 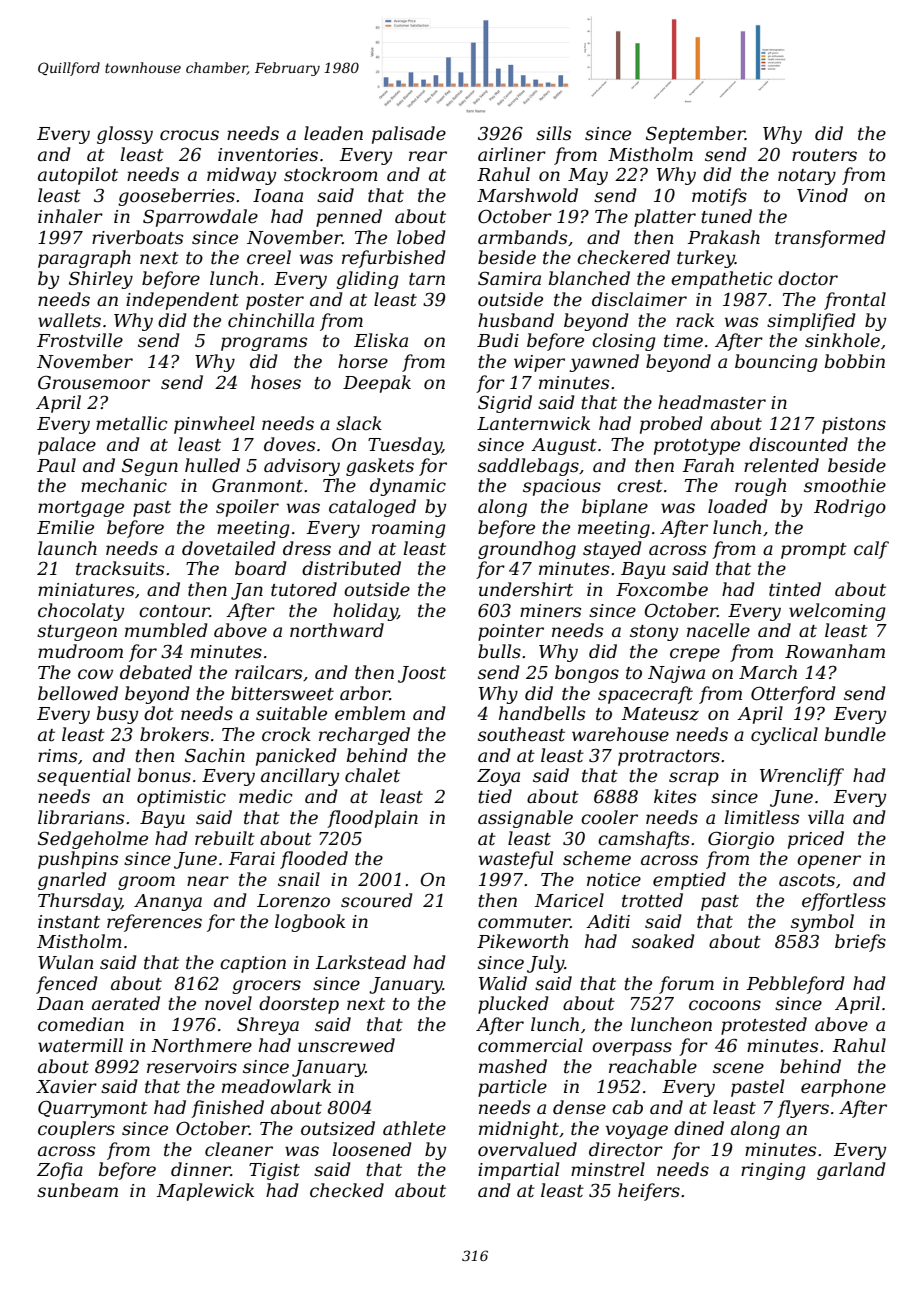 What do you see at coordinates (773, 1171) in the document?
I see `ringing` at bounding box center [773, 1171].
